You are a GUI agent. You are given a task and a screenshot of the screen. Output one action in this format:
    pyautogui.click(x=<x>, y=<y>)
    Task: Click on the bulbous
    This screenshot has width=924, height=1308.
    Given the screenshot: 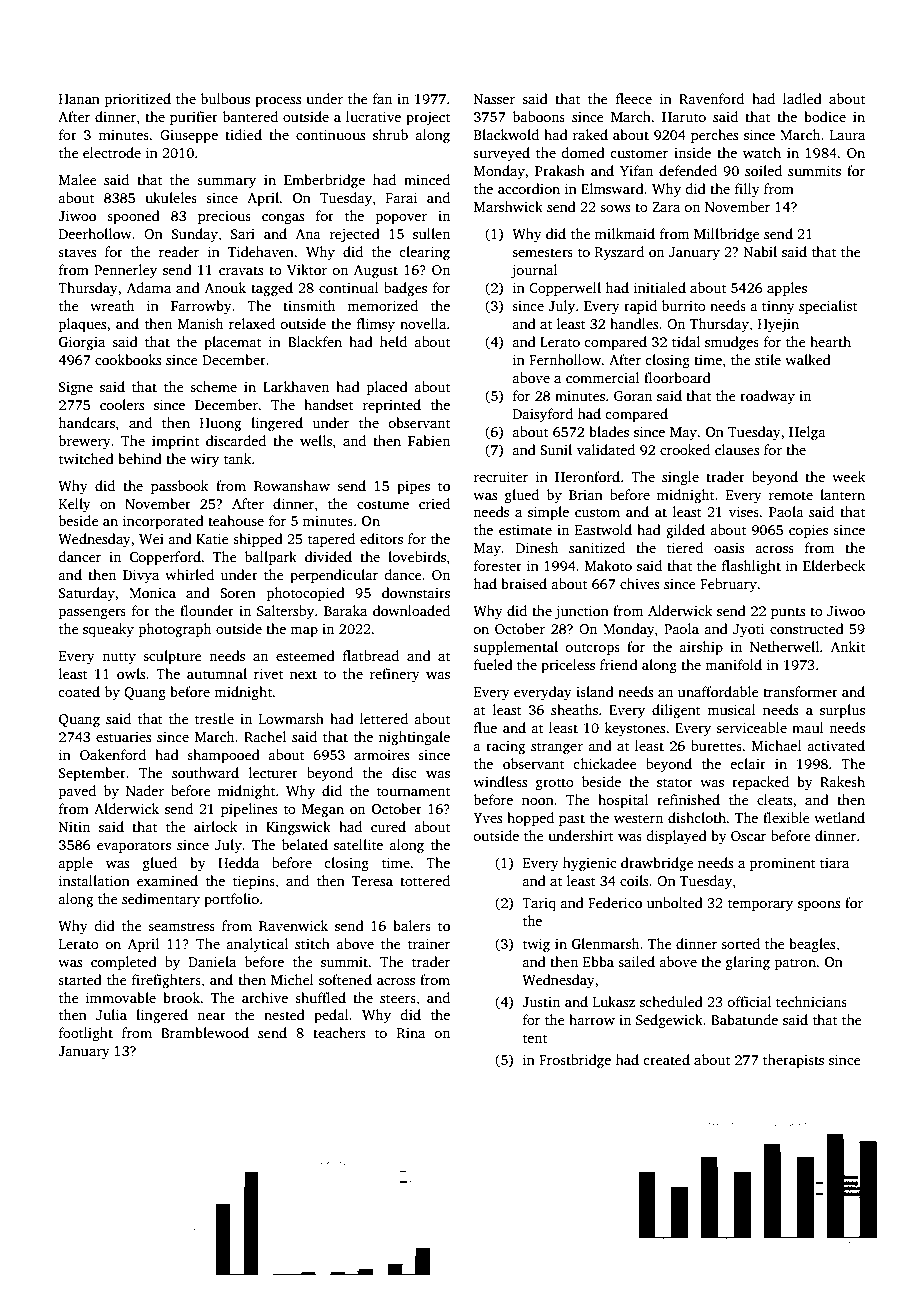 What is the action you would take?
    pyautogui.click(x=225, y=98)
